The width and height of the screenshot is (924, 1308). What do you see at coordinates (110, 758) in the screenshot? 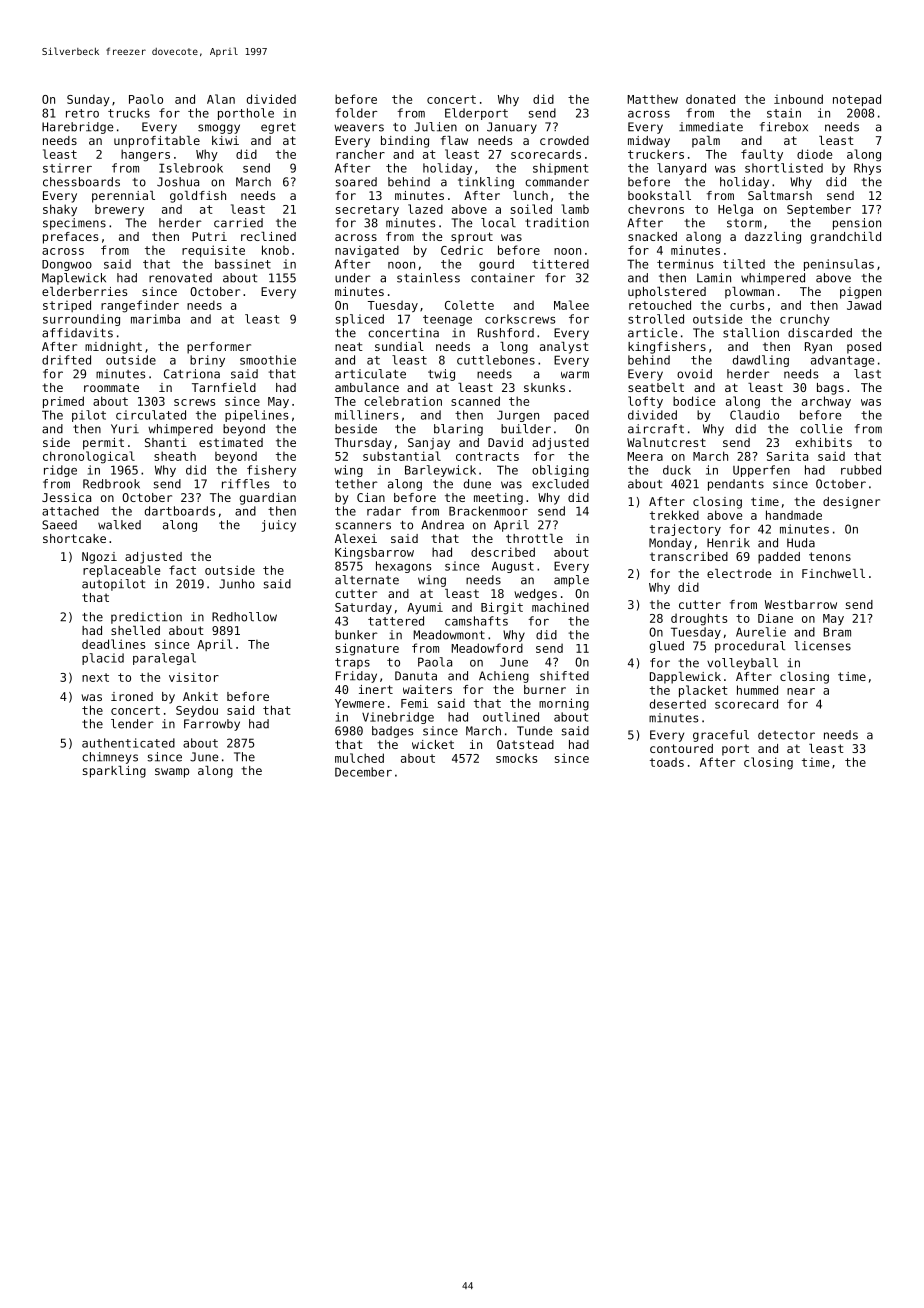
I see `chimneys` at bounding box center [110, 758].
